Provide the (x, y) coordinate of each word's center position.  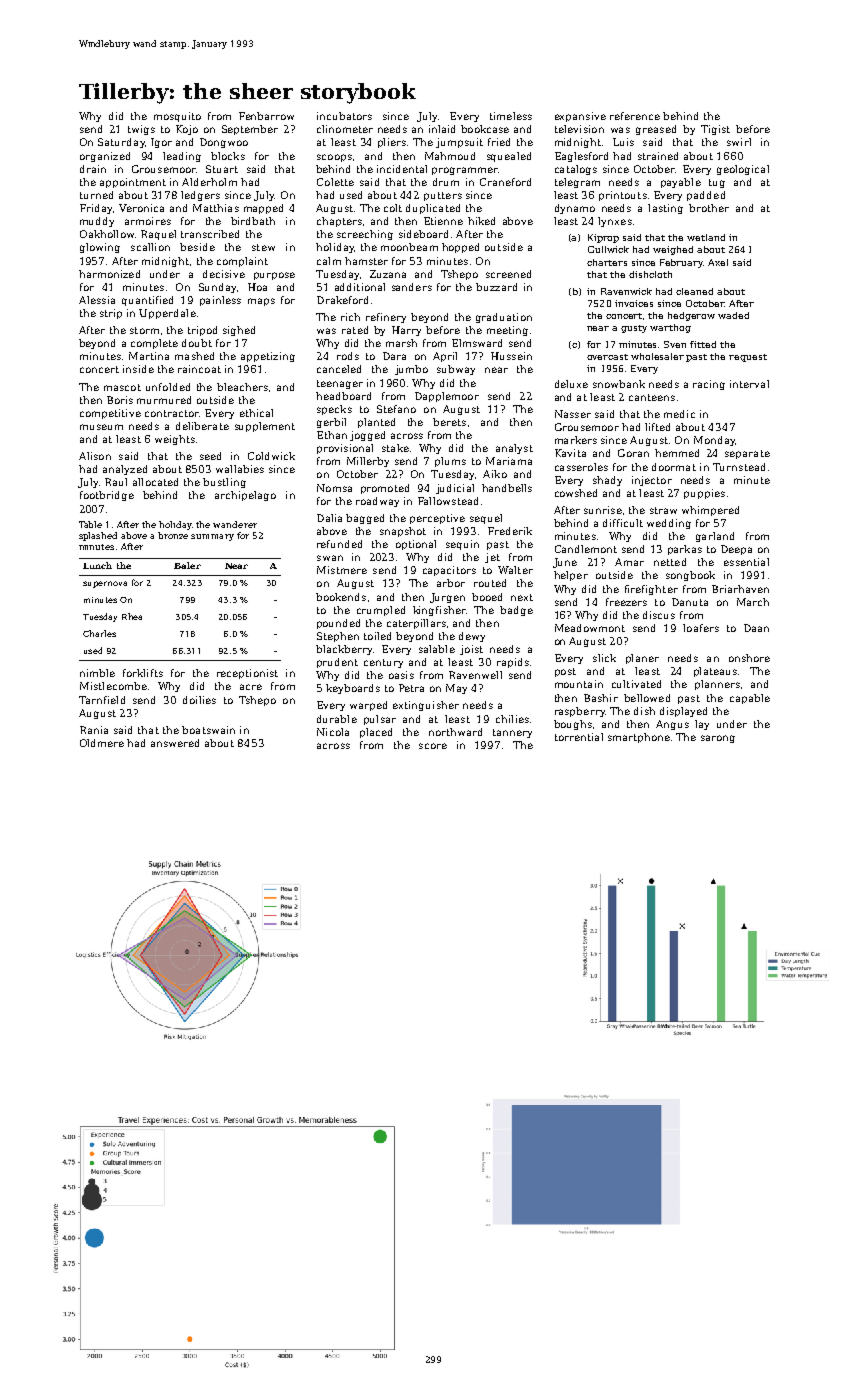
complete (154, 344)
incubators (344, 116)
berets (449, 422)
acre (251, 687)
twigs (141, 130)
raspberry (580, 712)
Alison (95, 456)
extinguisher (426, 706)
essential (746, 562)
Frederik (510, 531)
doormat (674, 467)
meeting (507, 331)
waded (733, 315)
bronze (173, 535)
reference (635, 116)
